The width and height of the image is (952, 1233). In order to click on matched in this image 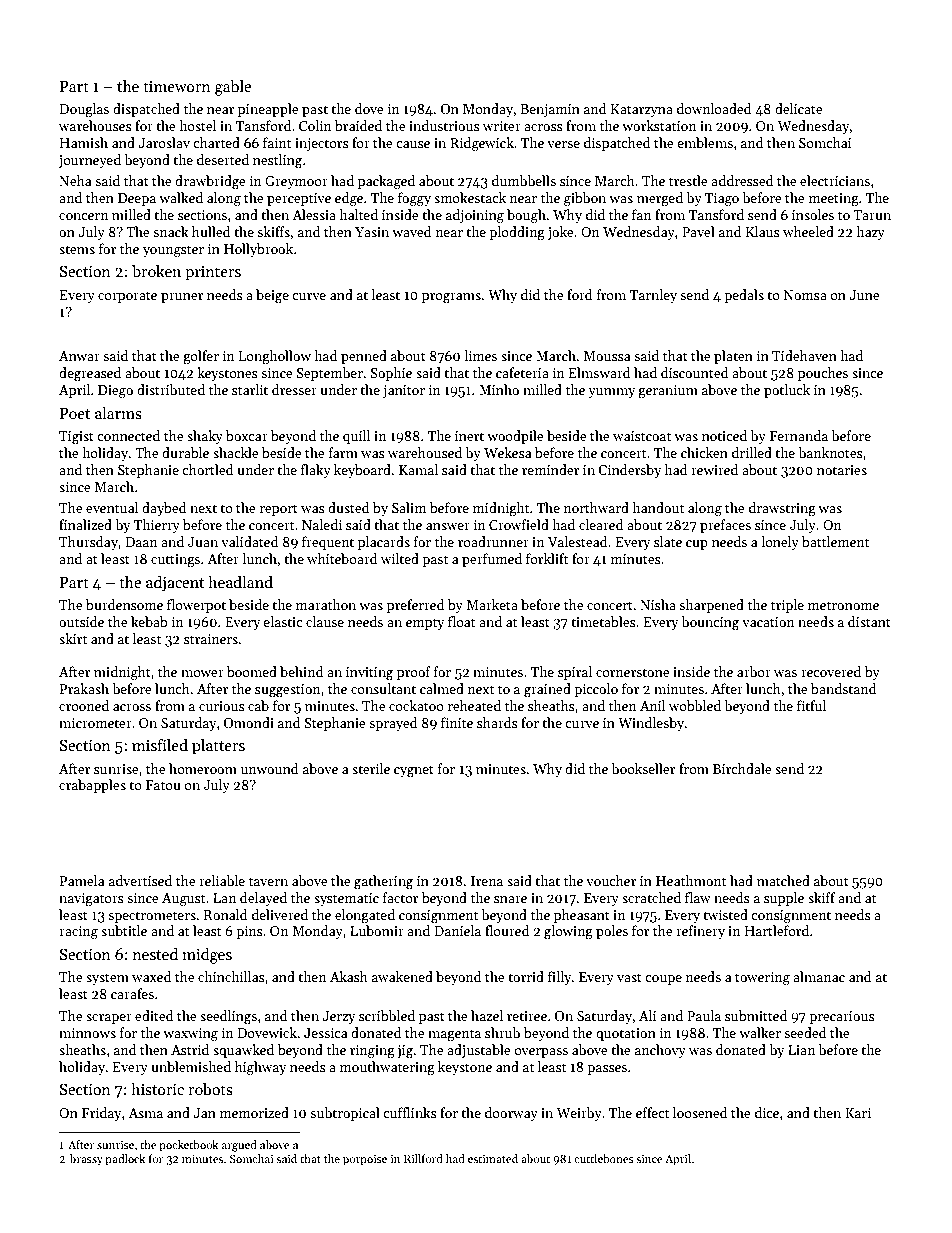, I will do `click(783, 880)`.
